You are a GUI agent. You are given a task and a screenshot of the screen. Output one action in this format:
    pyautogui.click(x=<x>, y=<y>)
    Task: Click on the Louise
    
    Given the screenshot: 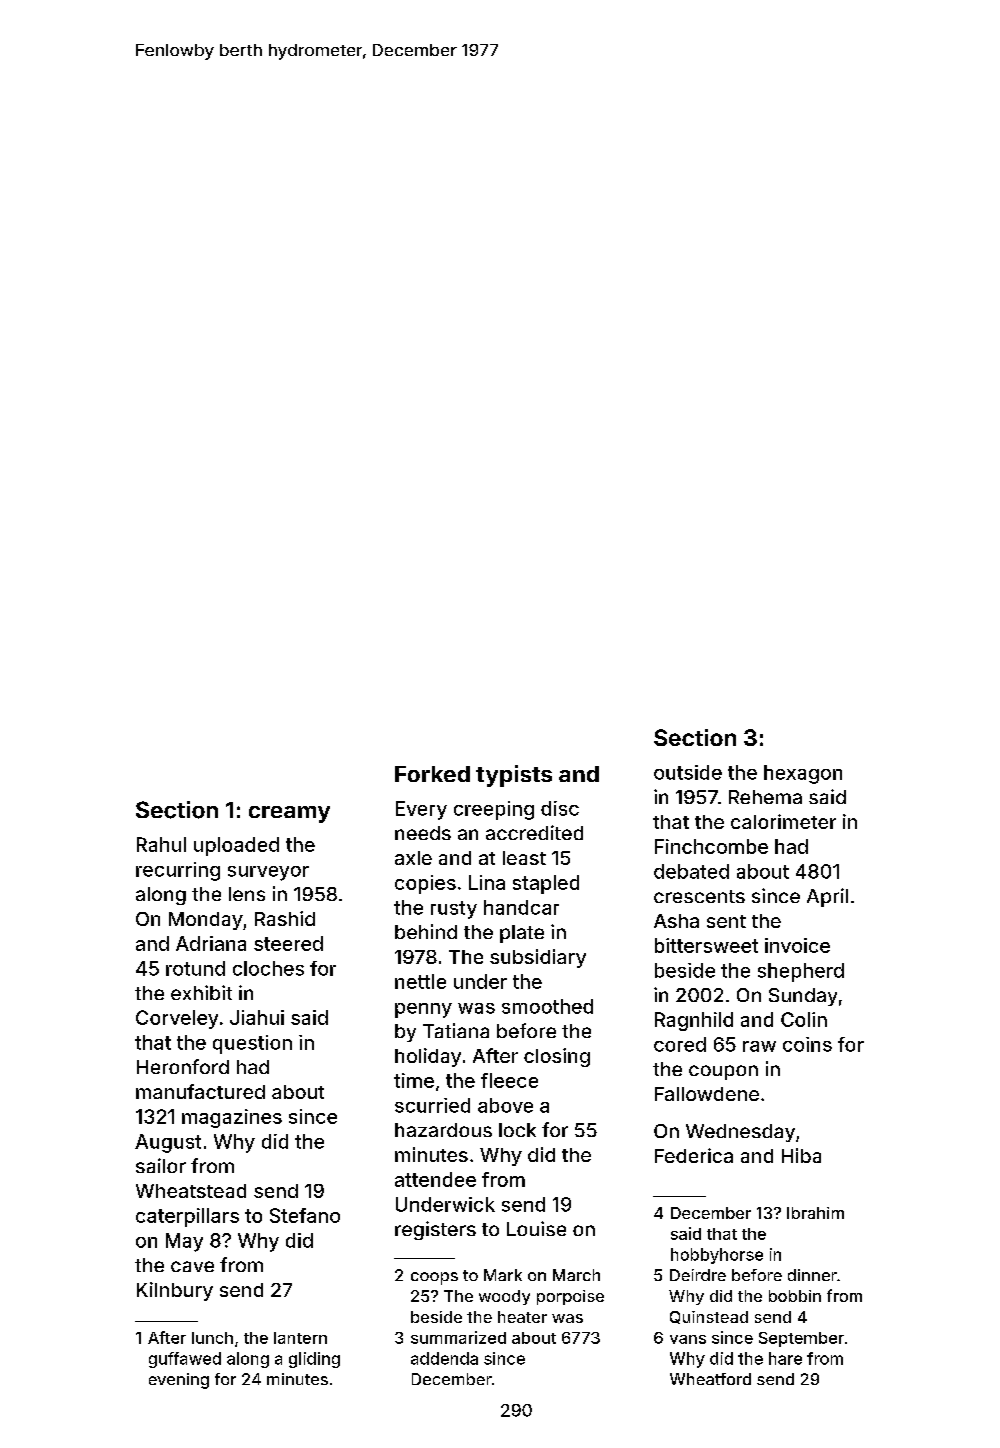 What is the action you would take?
    pyautogui.click(x=536, y=1228)
